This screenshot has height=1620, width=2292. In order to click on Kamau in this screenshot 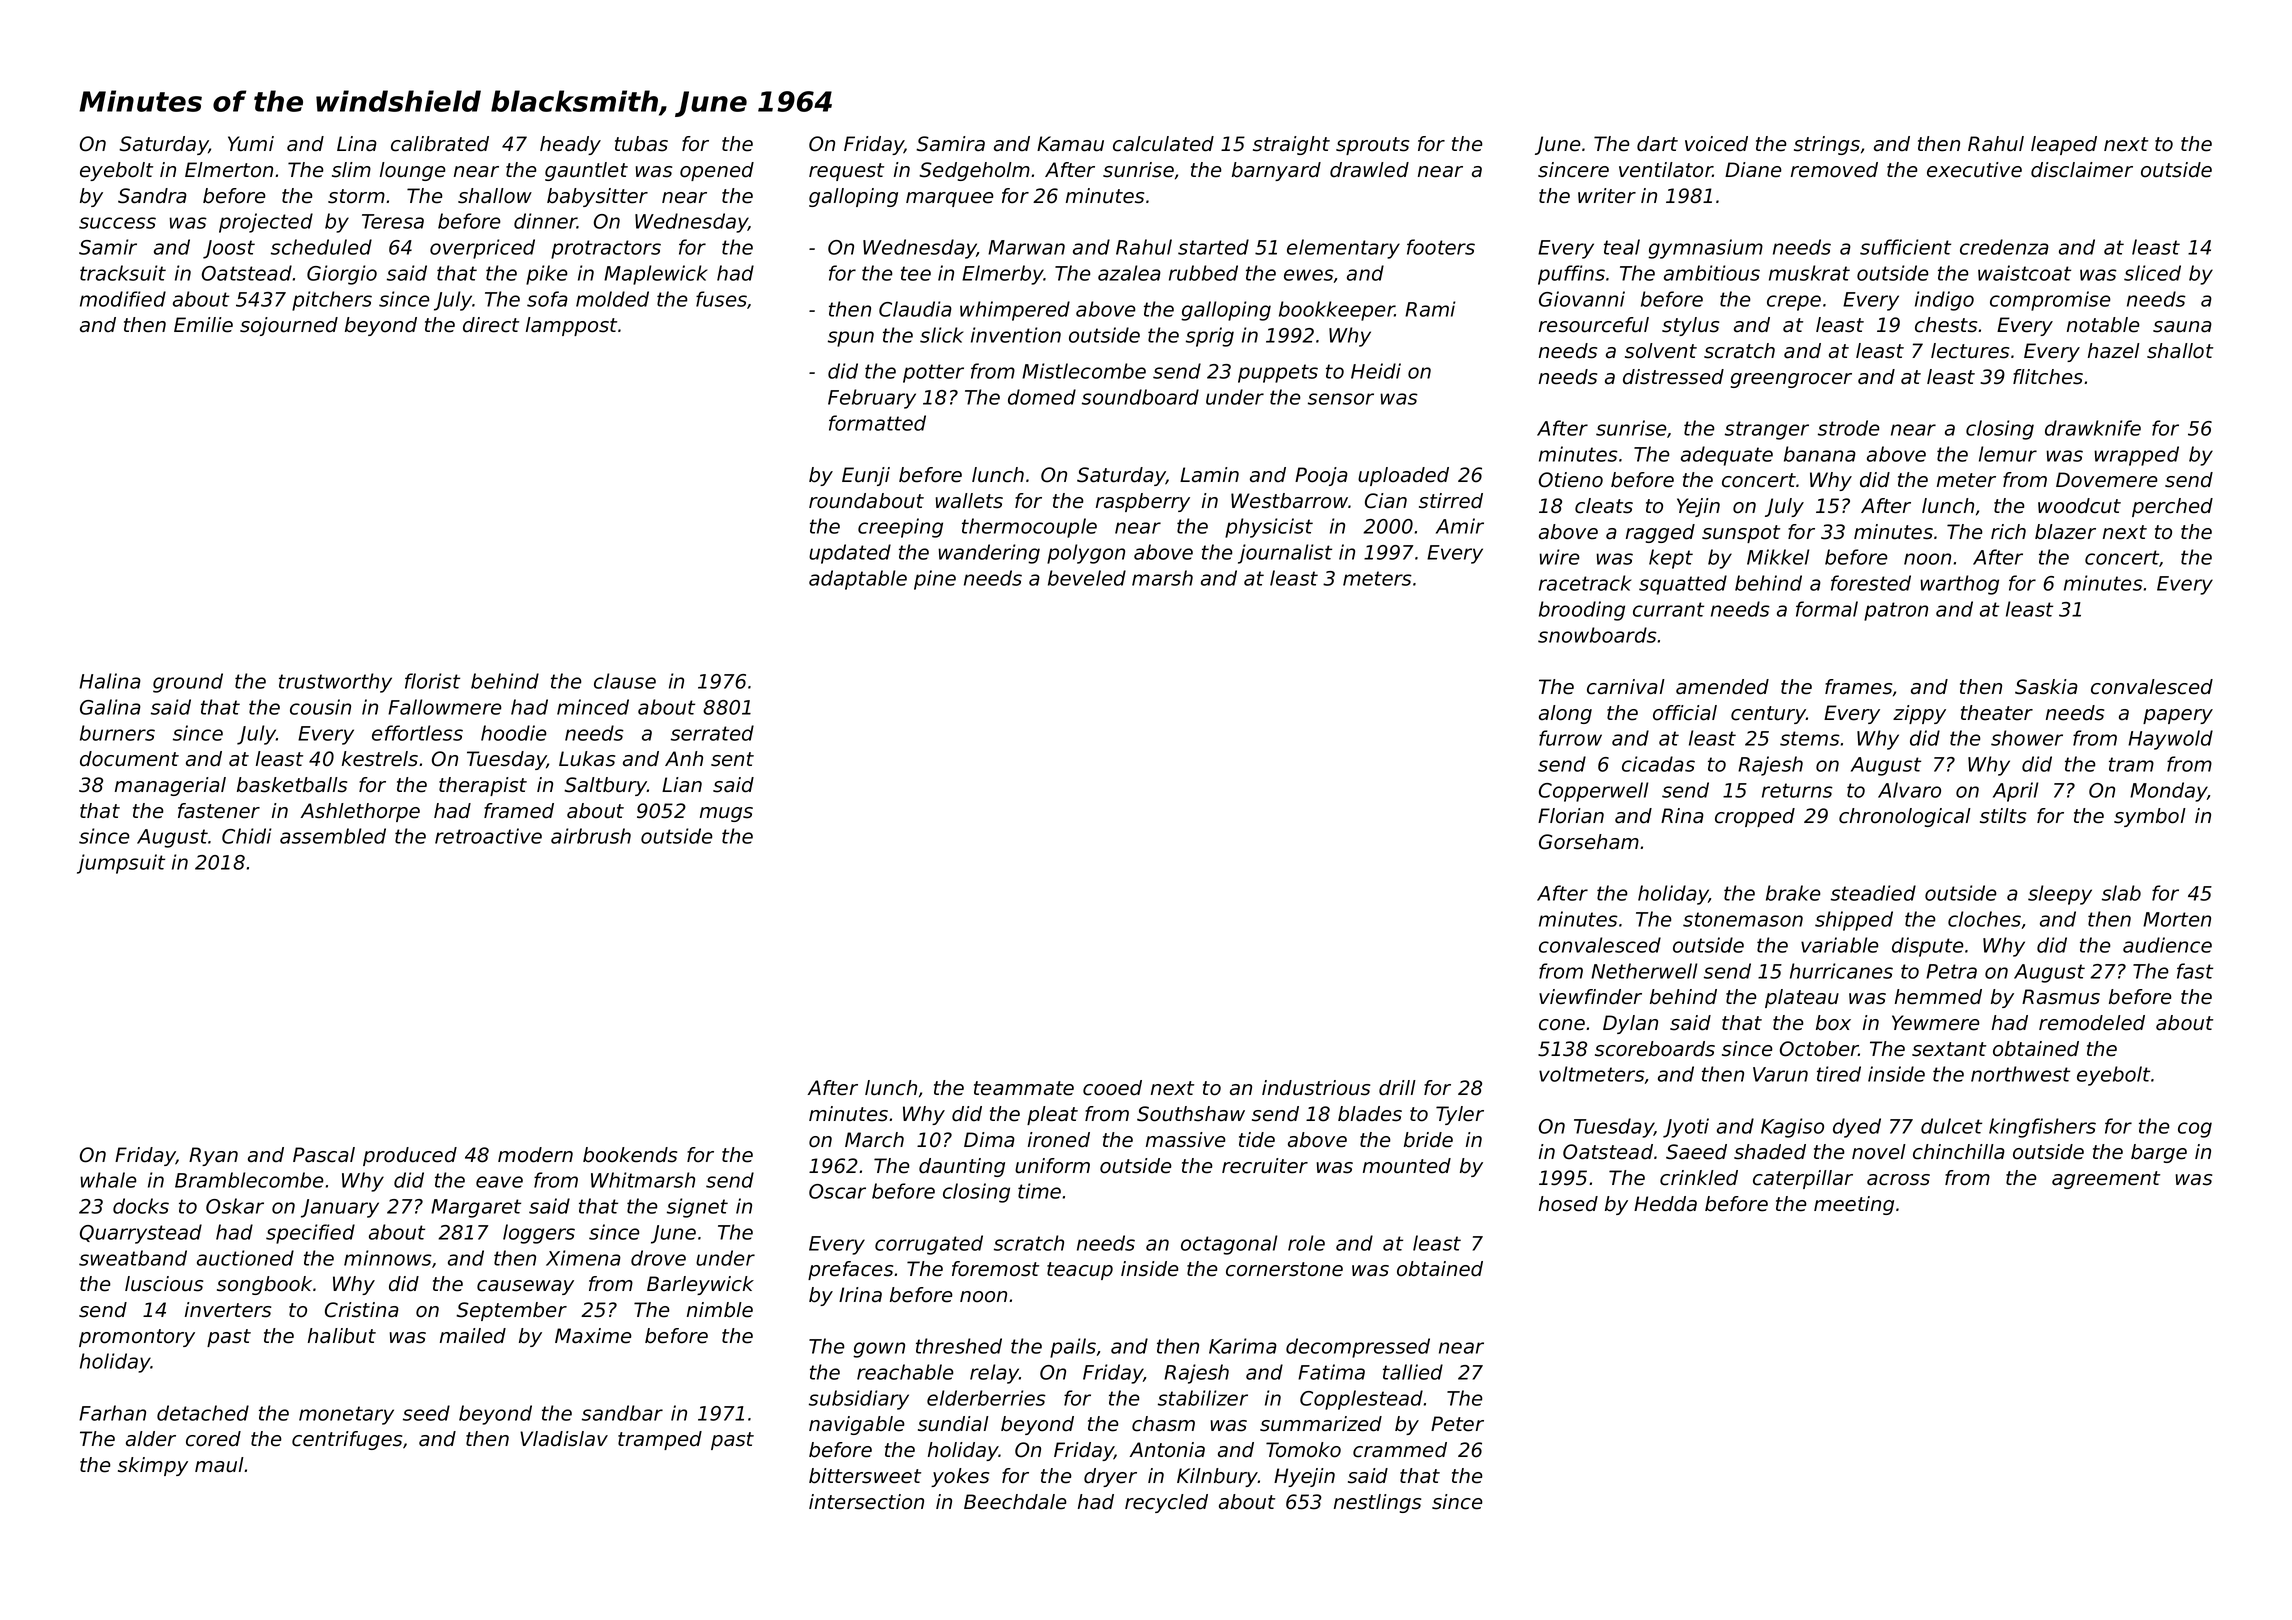, I will do `click(1070, 144)`.
